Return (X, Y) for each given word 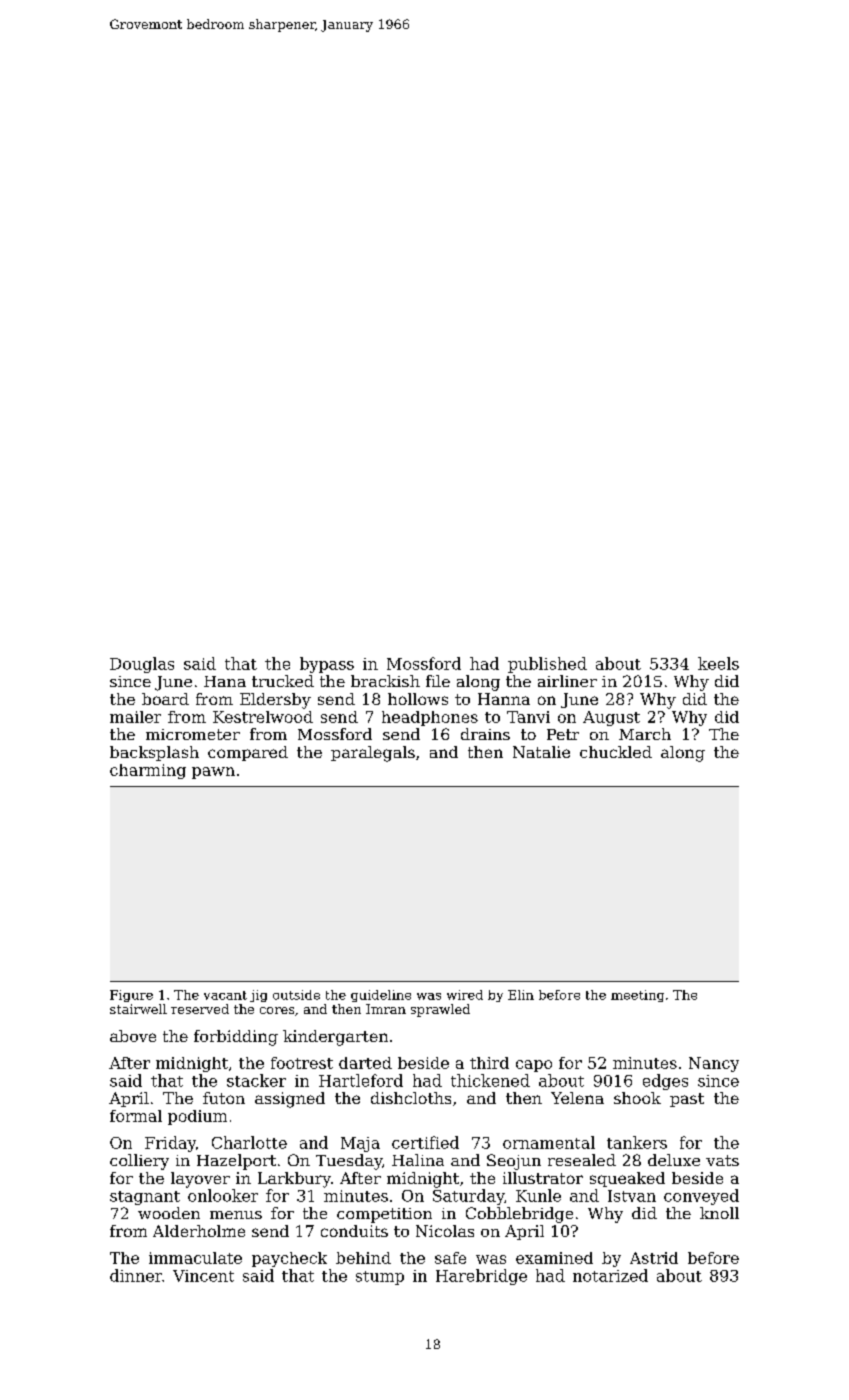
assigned (290, 1100)
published (547, 665)
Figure (131, 996)
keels (718, 663)
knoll (719, 1213)
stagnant (145, 1198)
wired (465, 995)
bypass (327, 665)
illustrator (543, 1178)
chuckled (616, 752)
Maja (360, 1144)
